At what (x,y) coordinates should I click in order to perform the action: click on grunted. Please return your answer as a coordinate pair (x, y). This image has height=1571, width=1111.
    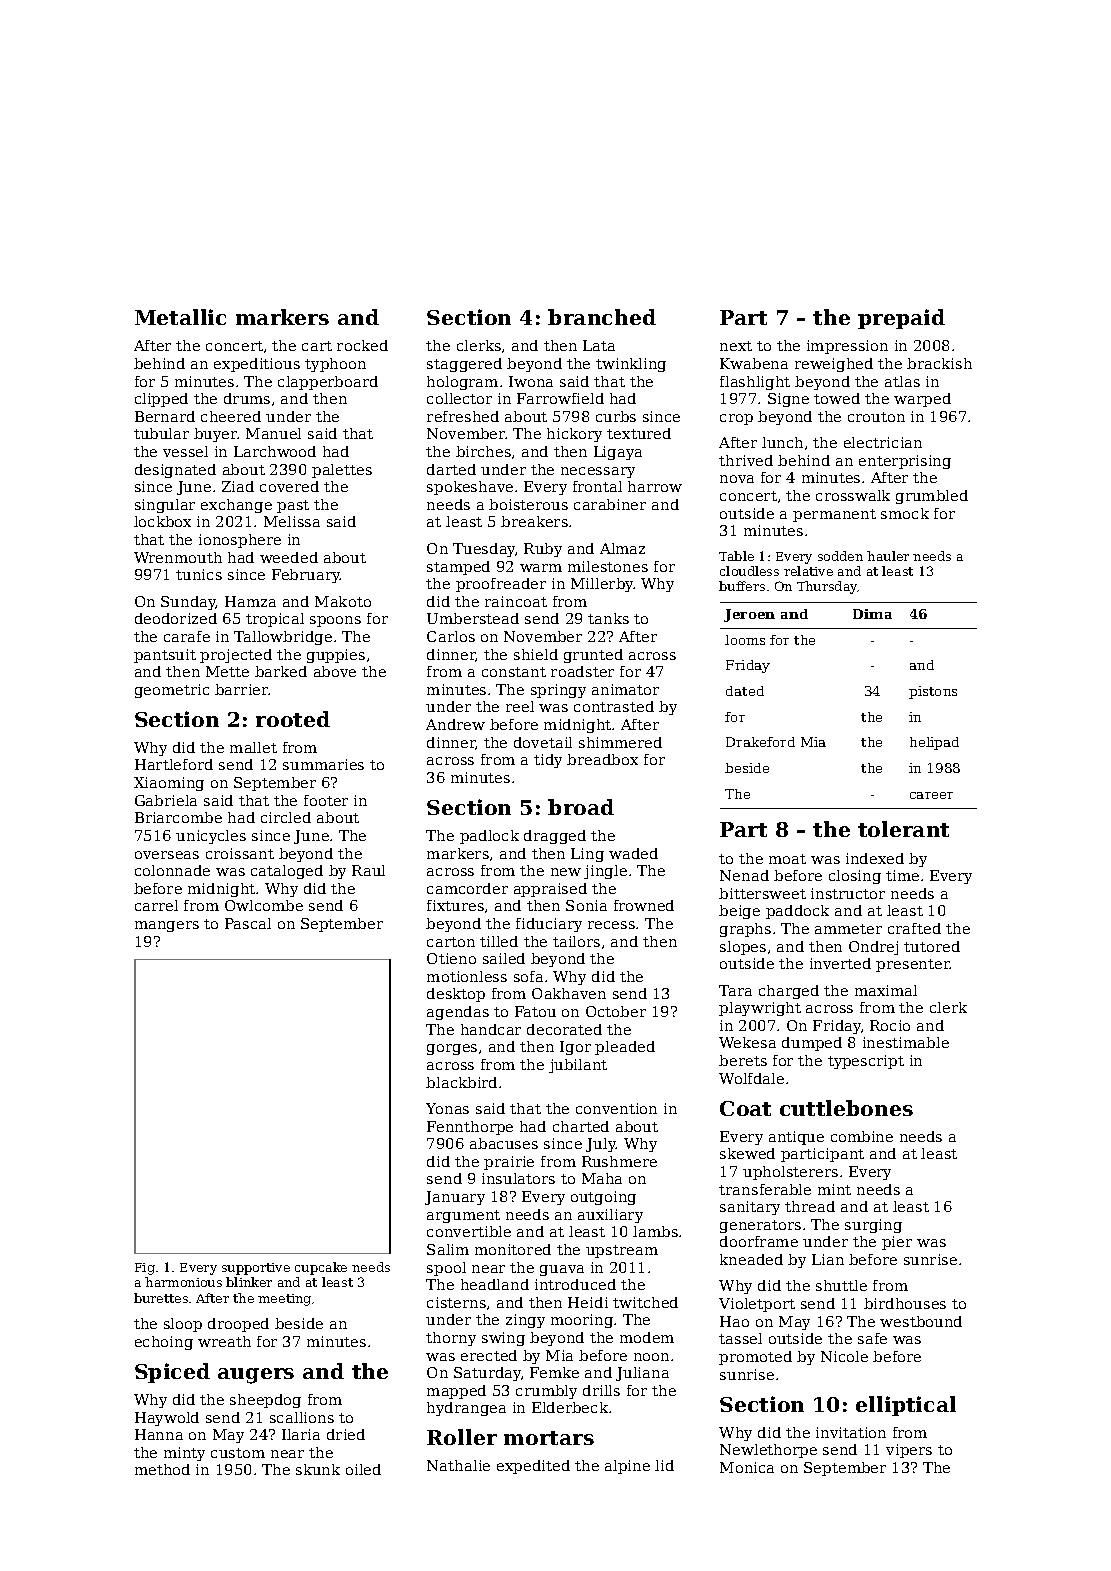
    Looking at the image, I should click on (593, 656).
